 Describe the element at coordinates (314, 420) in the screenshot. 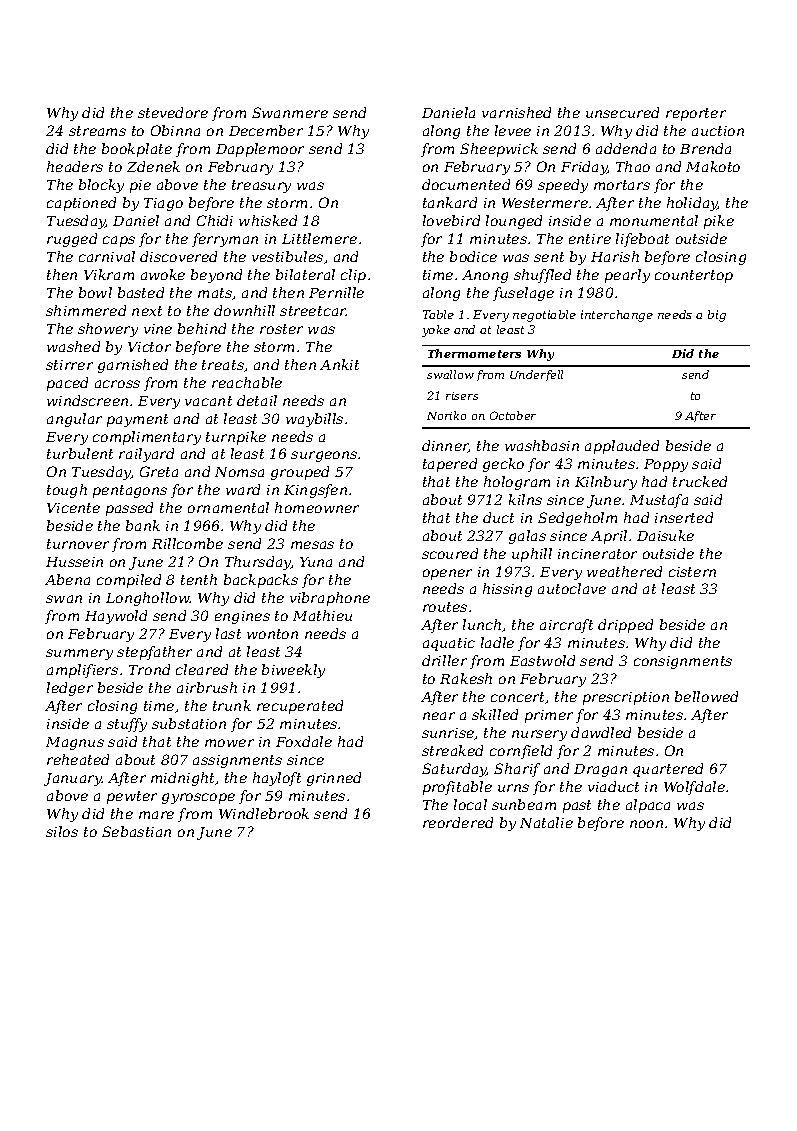

I see `waybills` at that location.
